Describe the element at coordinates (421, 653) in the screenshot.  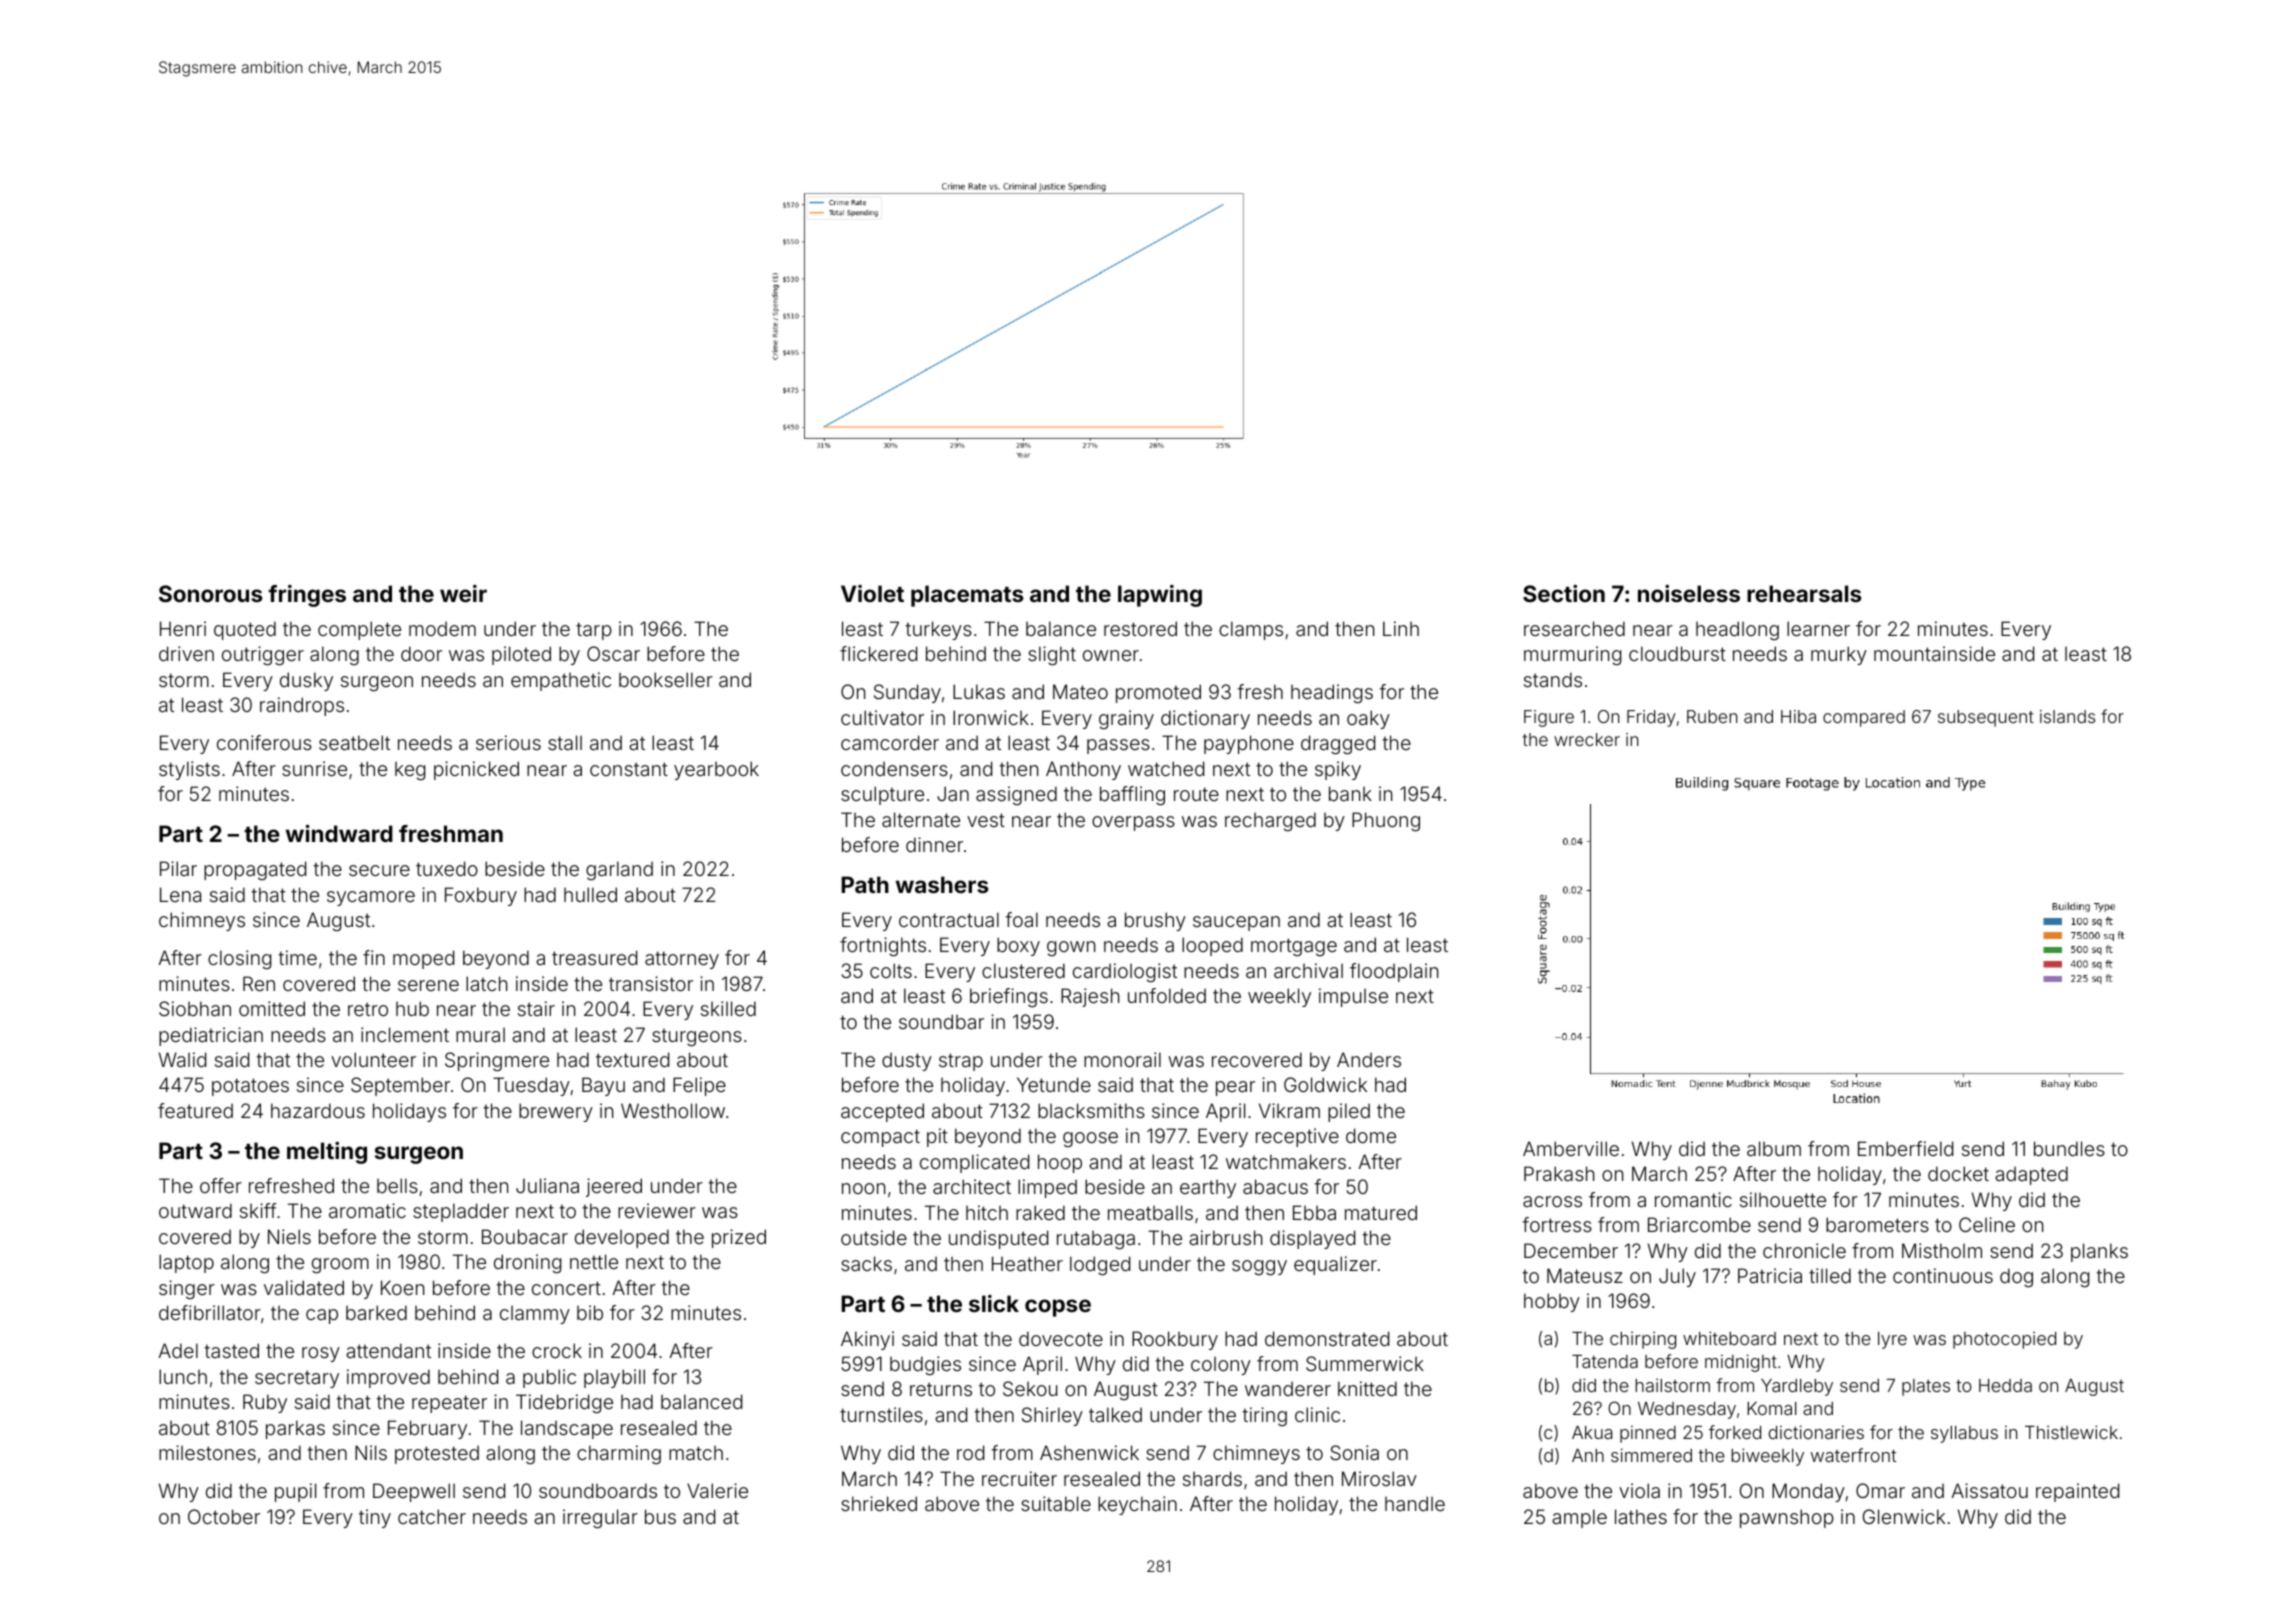
I see `door` at that location.
